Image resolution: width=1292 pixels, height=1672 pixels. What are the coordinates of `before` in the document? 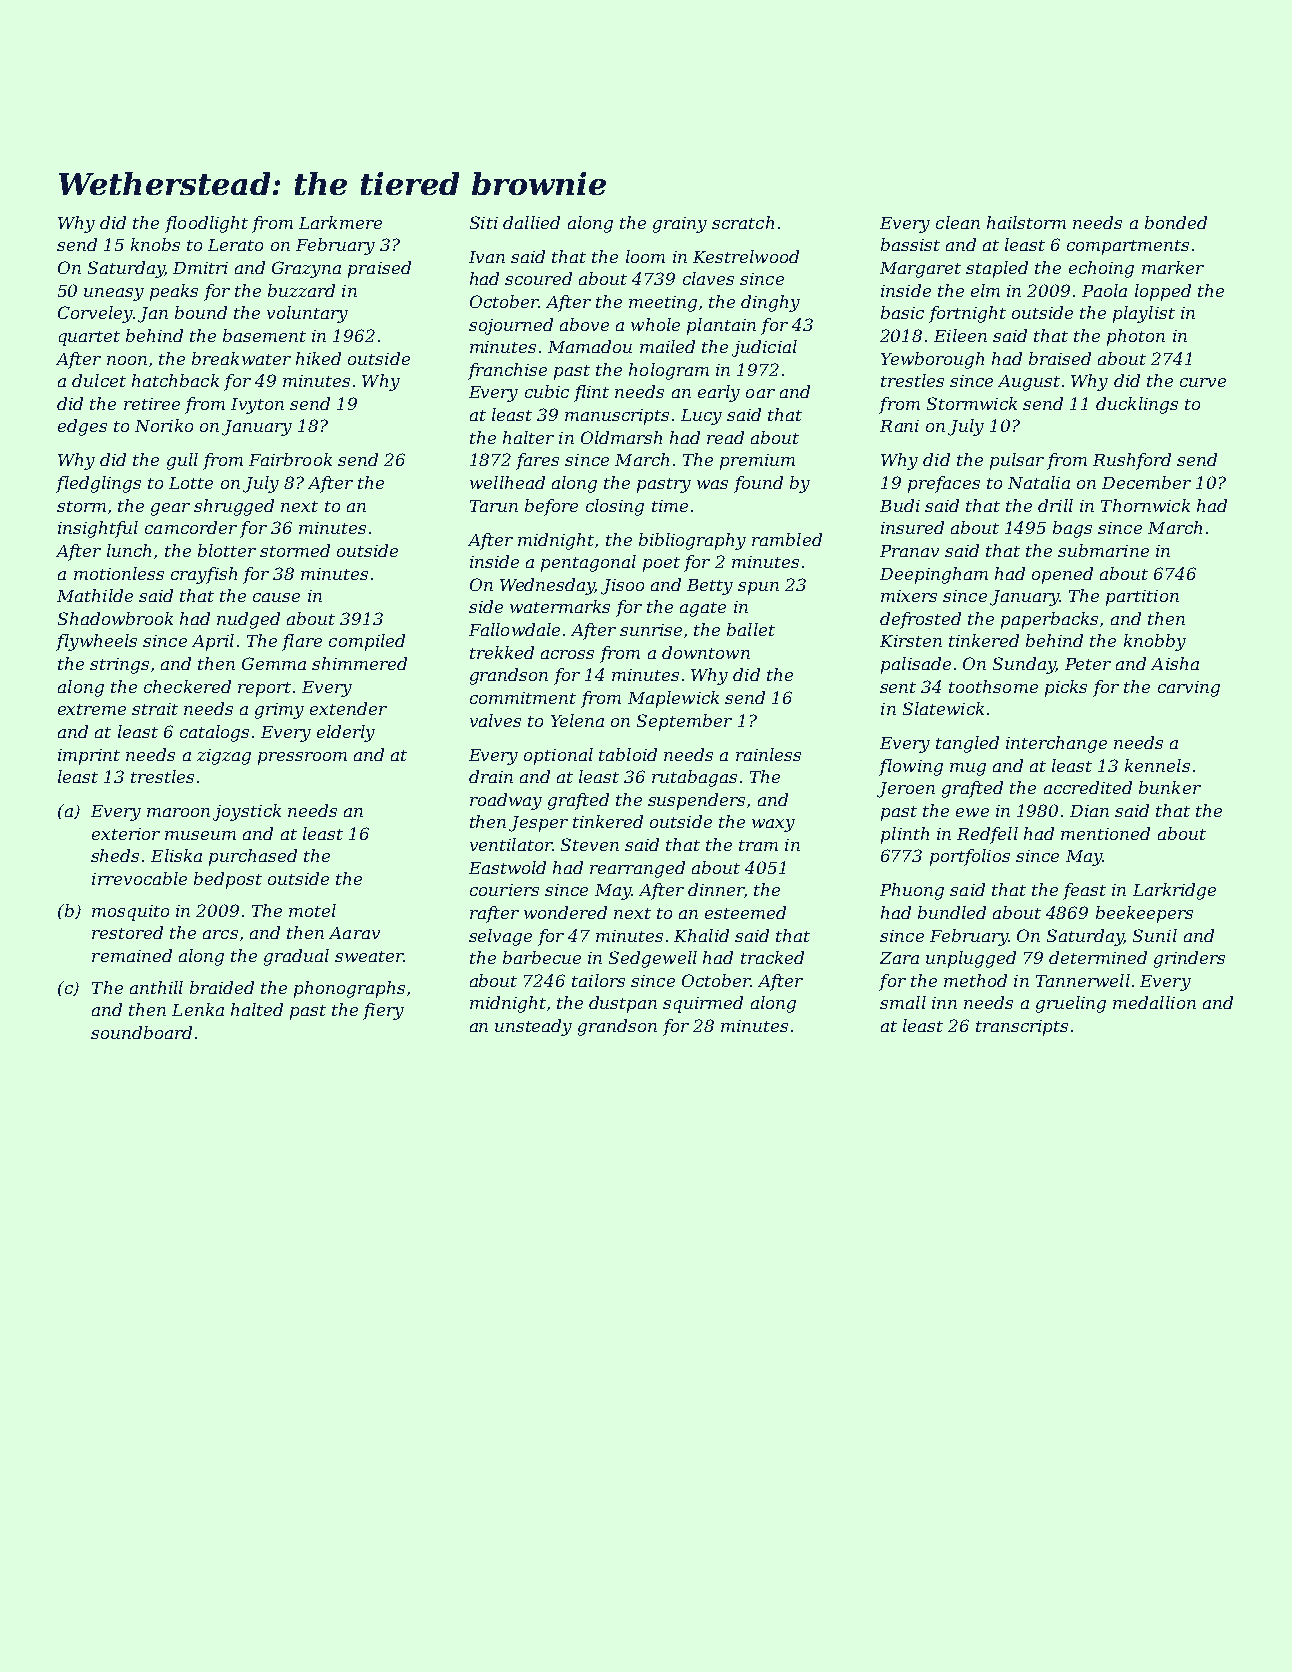 It's located at (551, 507).
